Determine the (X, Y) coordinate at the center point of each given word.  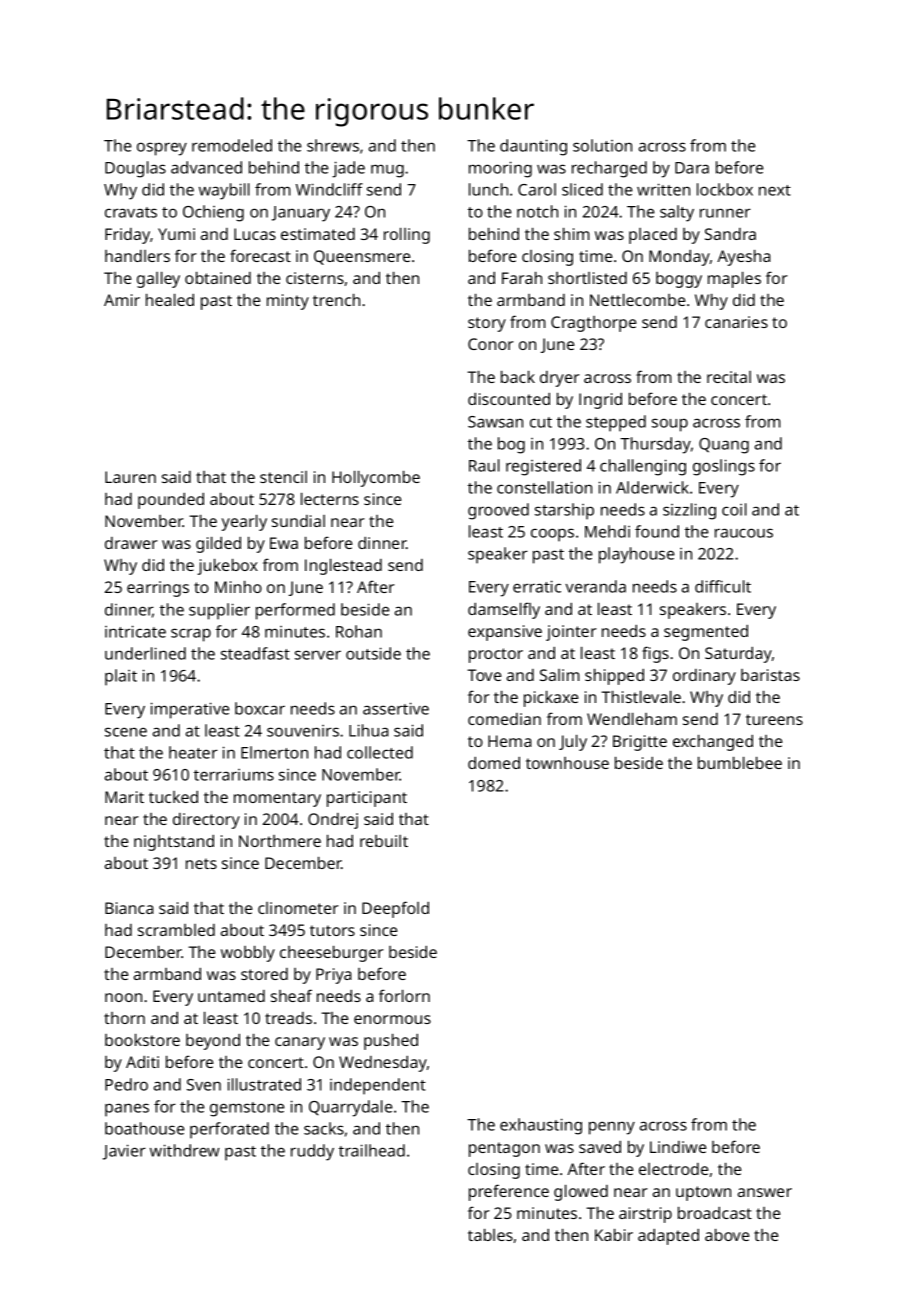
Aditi (142, 1062)
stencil (283, 477)
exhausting (541, 1126)
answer (765, 1192)
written (663, 189)
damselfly (504, 610)
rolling (407, 236)
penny (612, 1128)
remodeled (232, 145)
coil (734, 509)
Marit (124, 797)
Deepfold (395, 909)
